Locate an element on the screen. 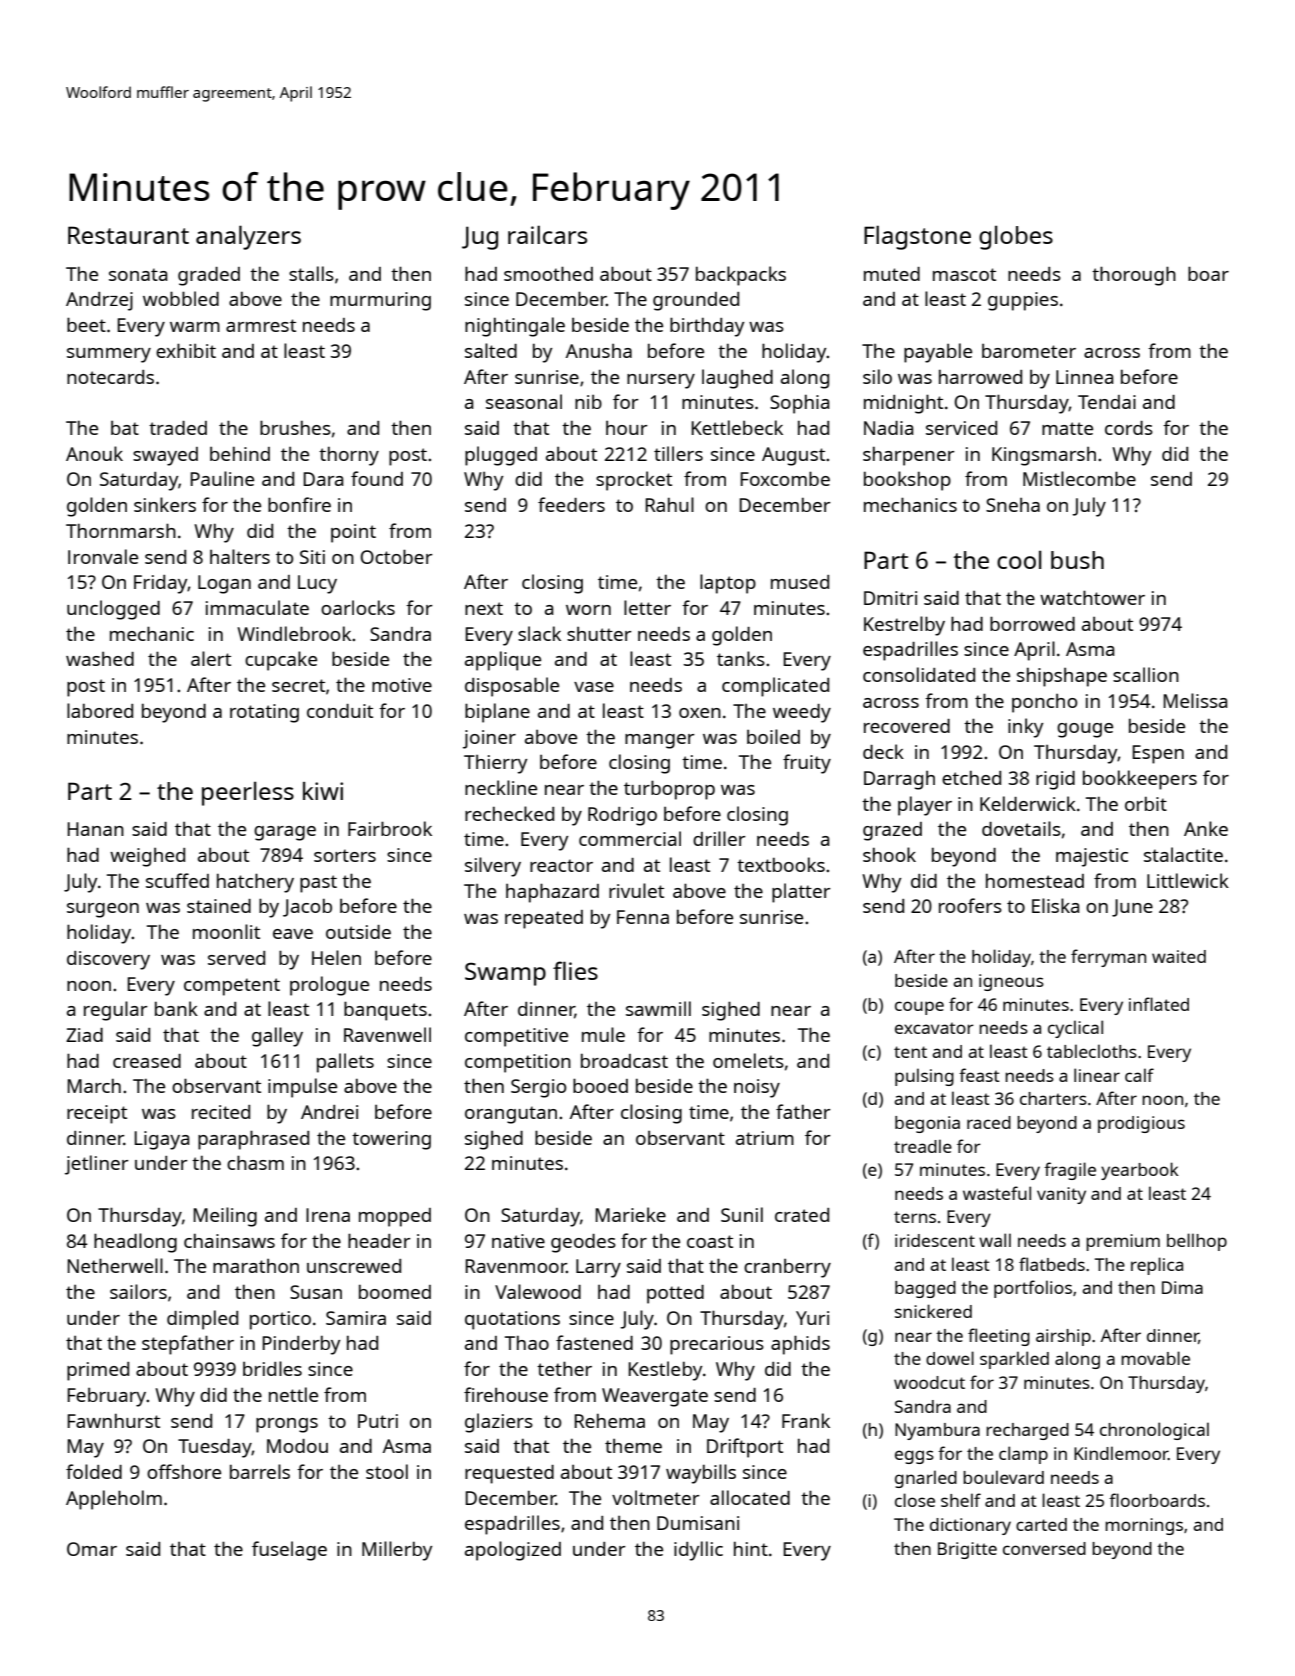 Image resolution: width=1295 pixels, height=1676 pixels. jetliner is located at coordinates (97, 1165).
